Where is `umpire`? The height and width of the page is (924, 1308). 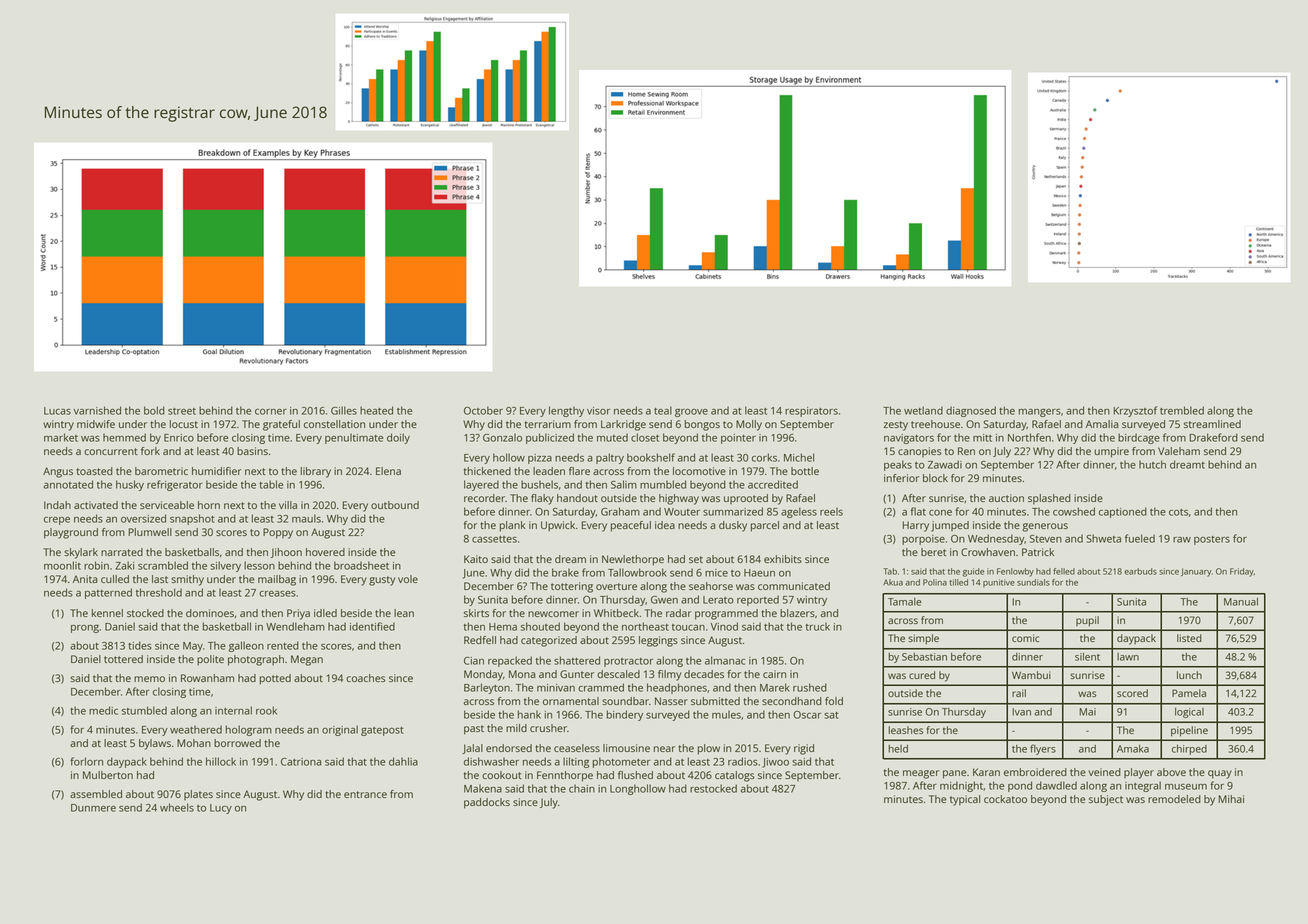
umpire is located at coordinates (1111, 452).
